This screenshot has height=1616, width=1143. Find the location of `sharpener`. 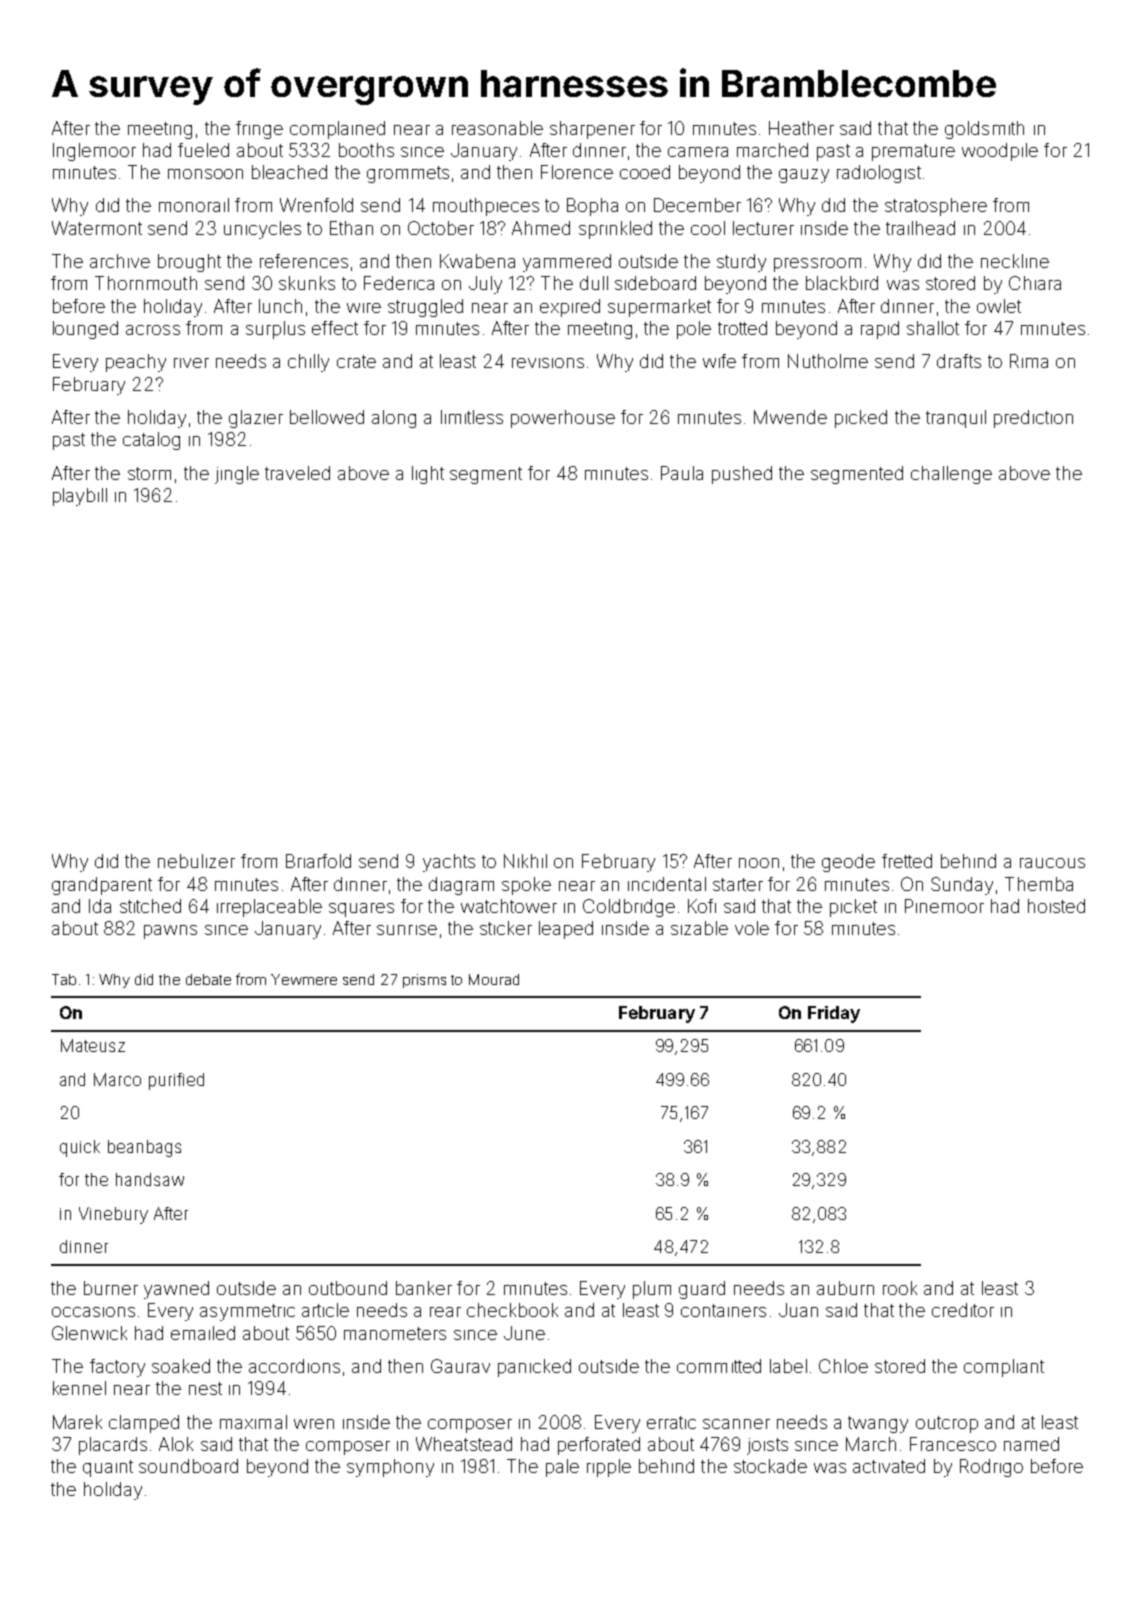

sharpener is located at coordinates (592, 130).
